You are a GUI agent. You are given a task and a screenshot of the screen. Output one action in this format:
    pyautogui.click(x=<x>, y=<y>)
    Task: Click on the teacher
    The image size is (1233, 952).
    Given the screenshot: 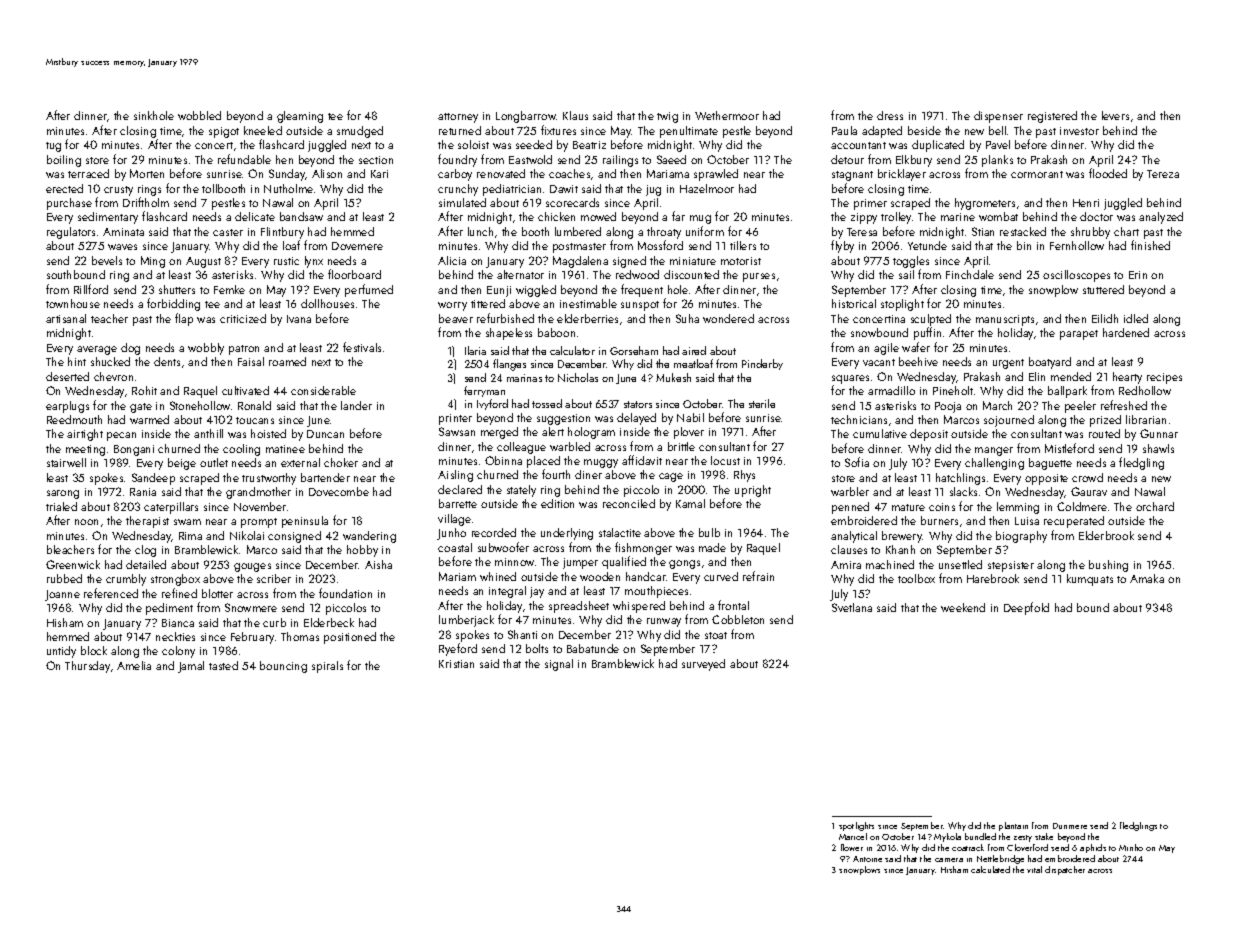 What is the action you would take?
    pyautogui.click(x=109, y=318)
